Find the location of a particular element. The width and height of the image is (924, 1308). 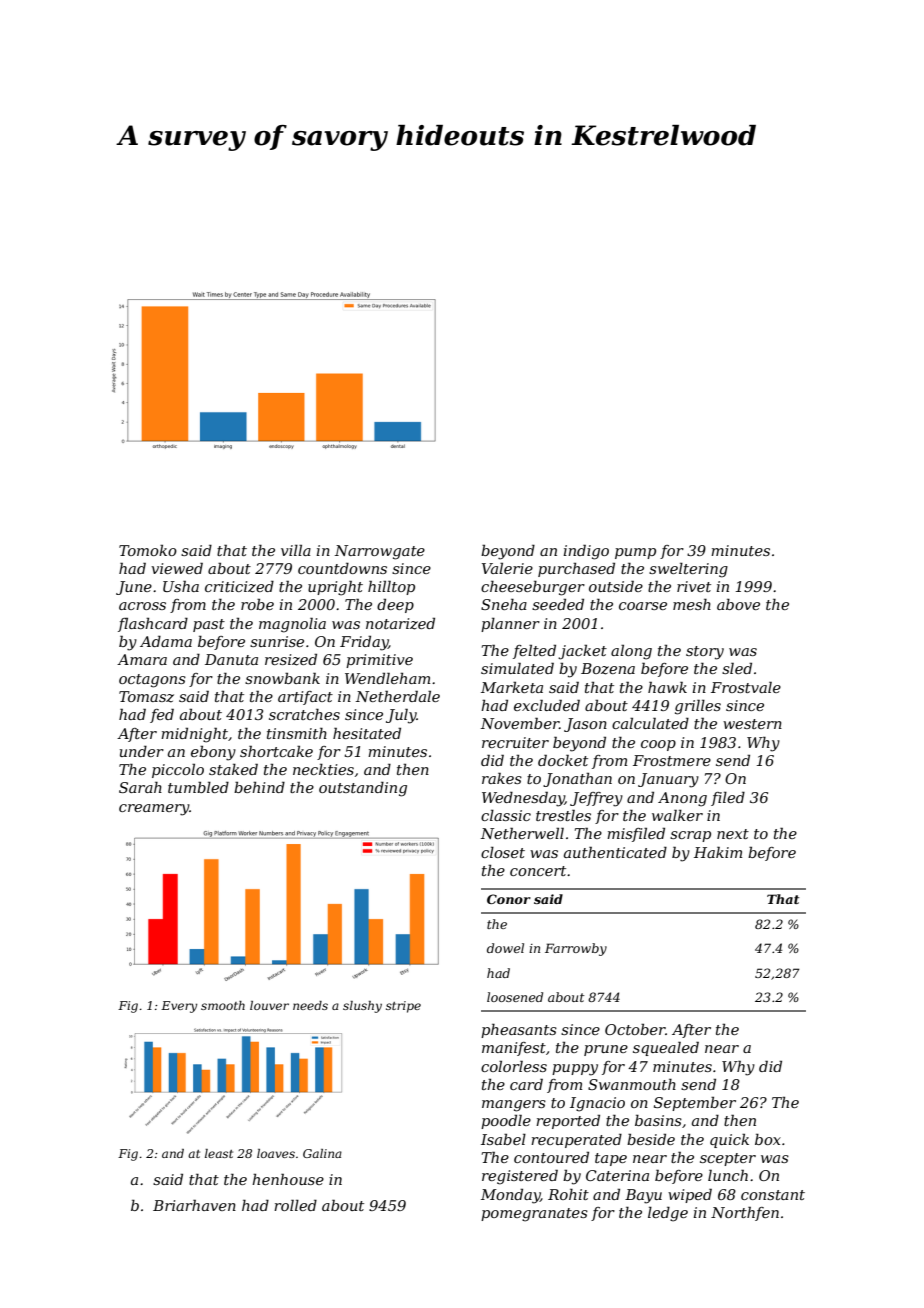

creamery is located at coordinates (154, 810).
